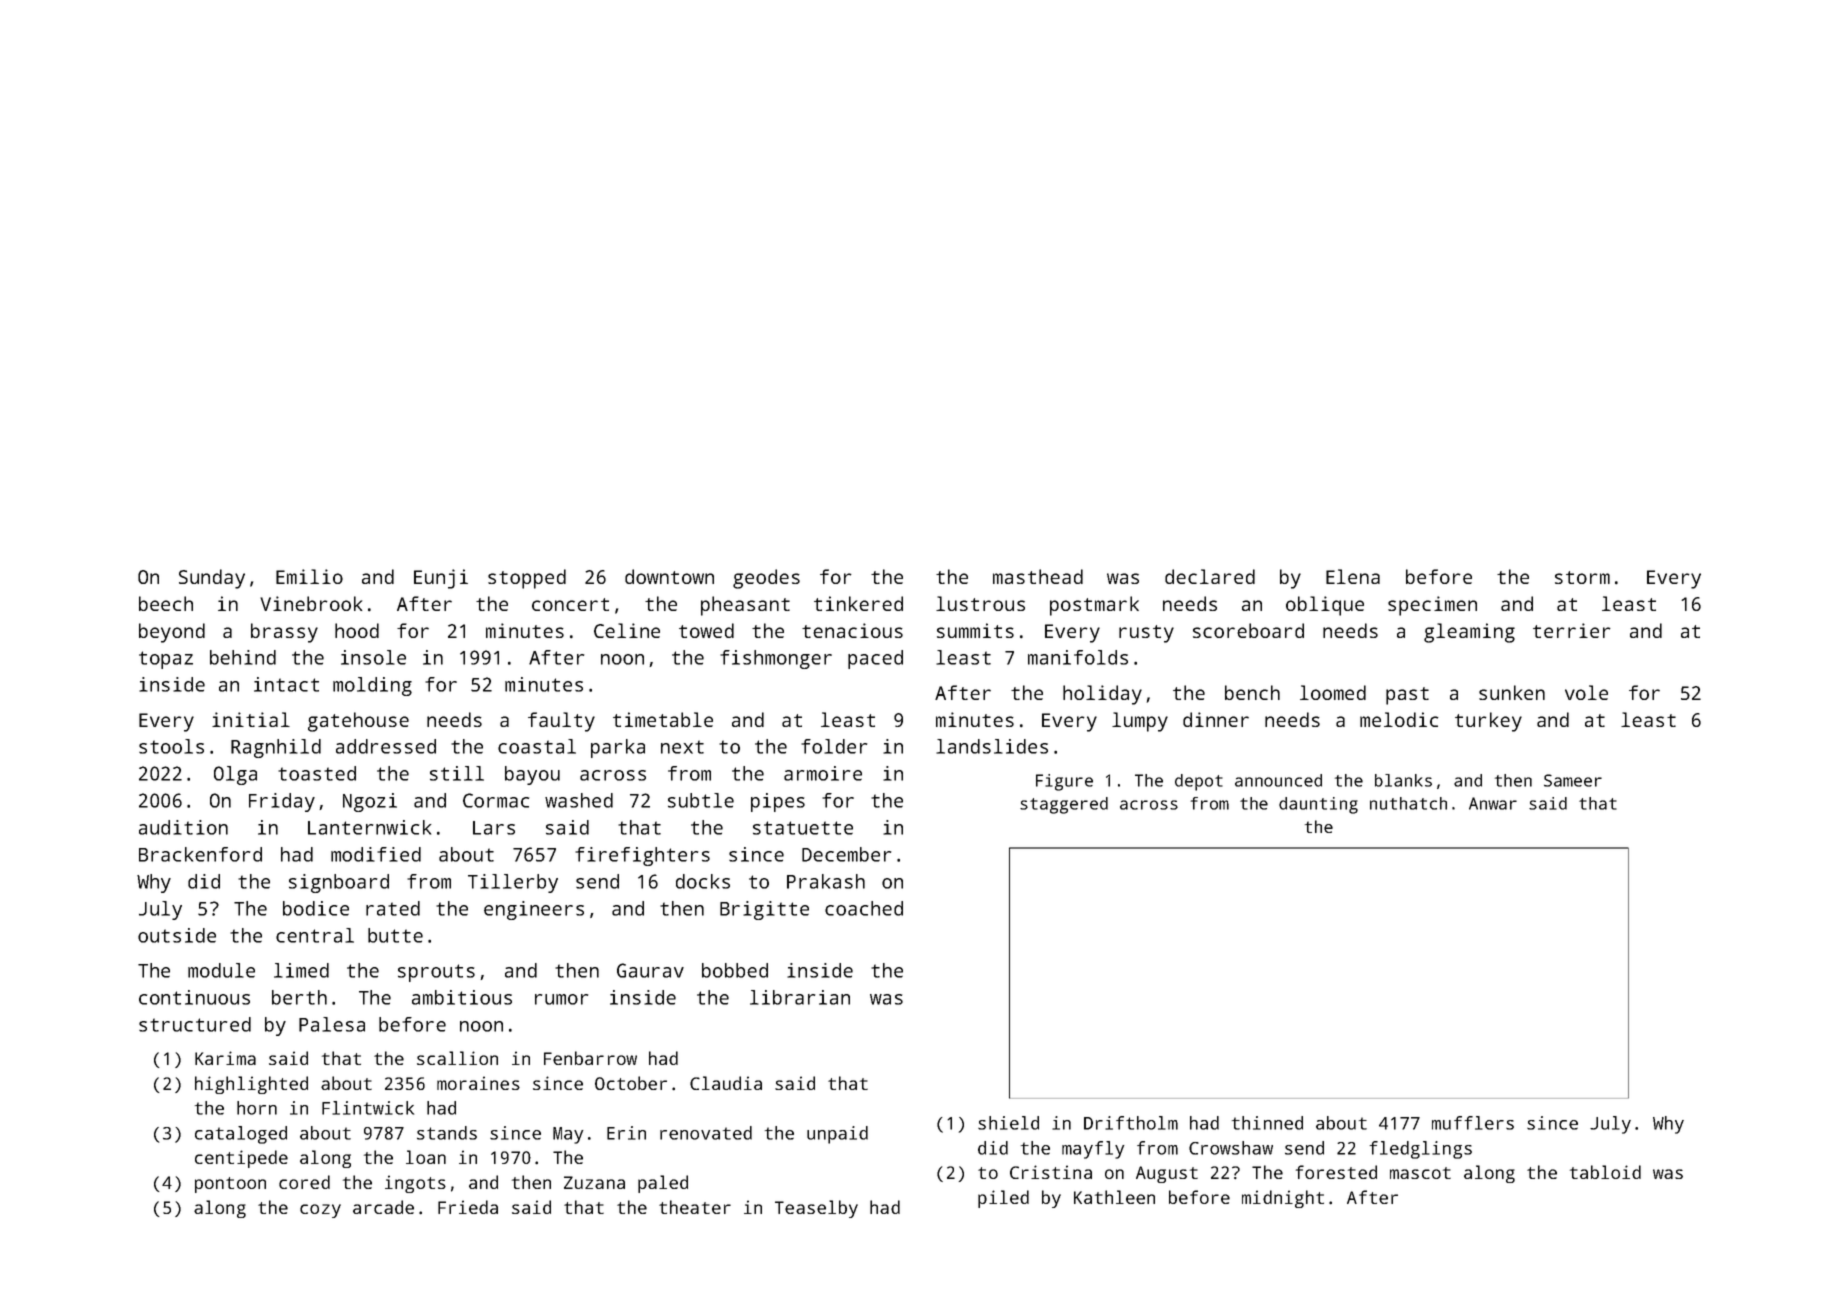 The image size is (1840, 1301). Describe the element at coordinates (317, 773) in the image. I see `toasted` at that location.
